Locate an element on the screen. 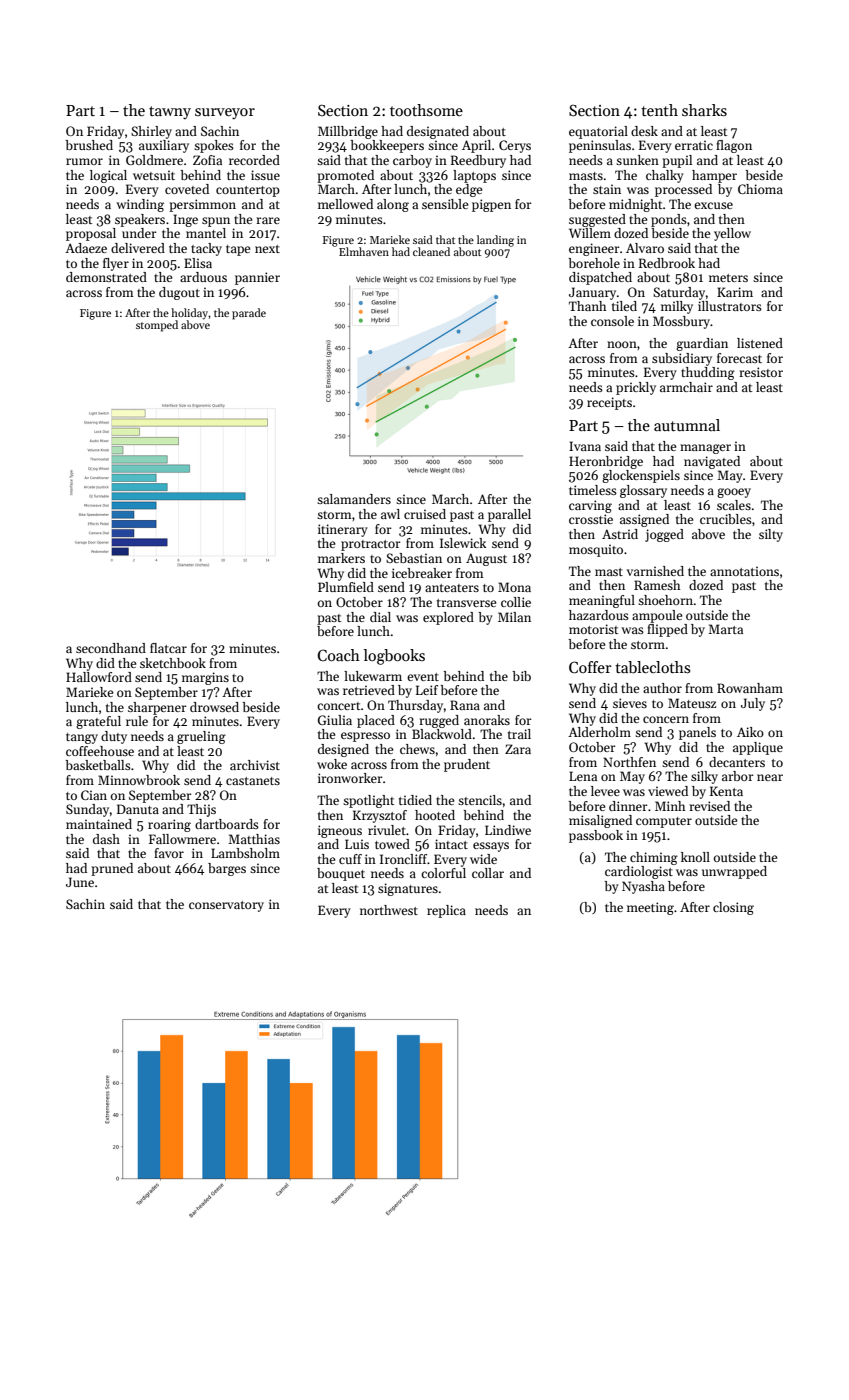  gooey is located at coordinates (734, 493).
